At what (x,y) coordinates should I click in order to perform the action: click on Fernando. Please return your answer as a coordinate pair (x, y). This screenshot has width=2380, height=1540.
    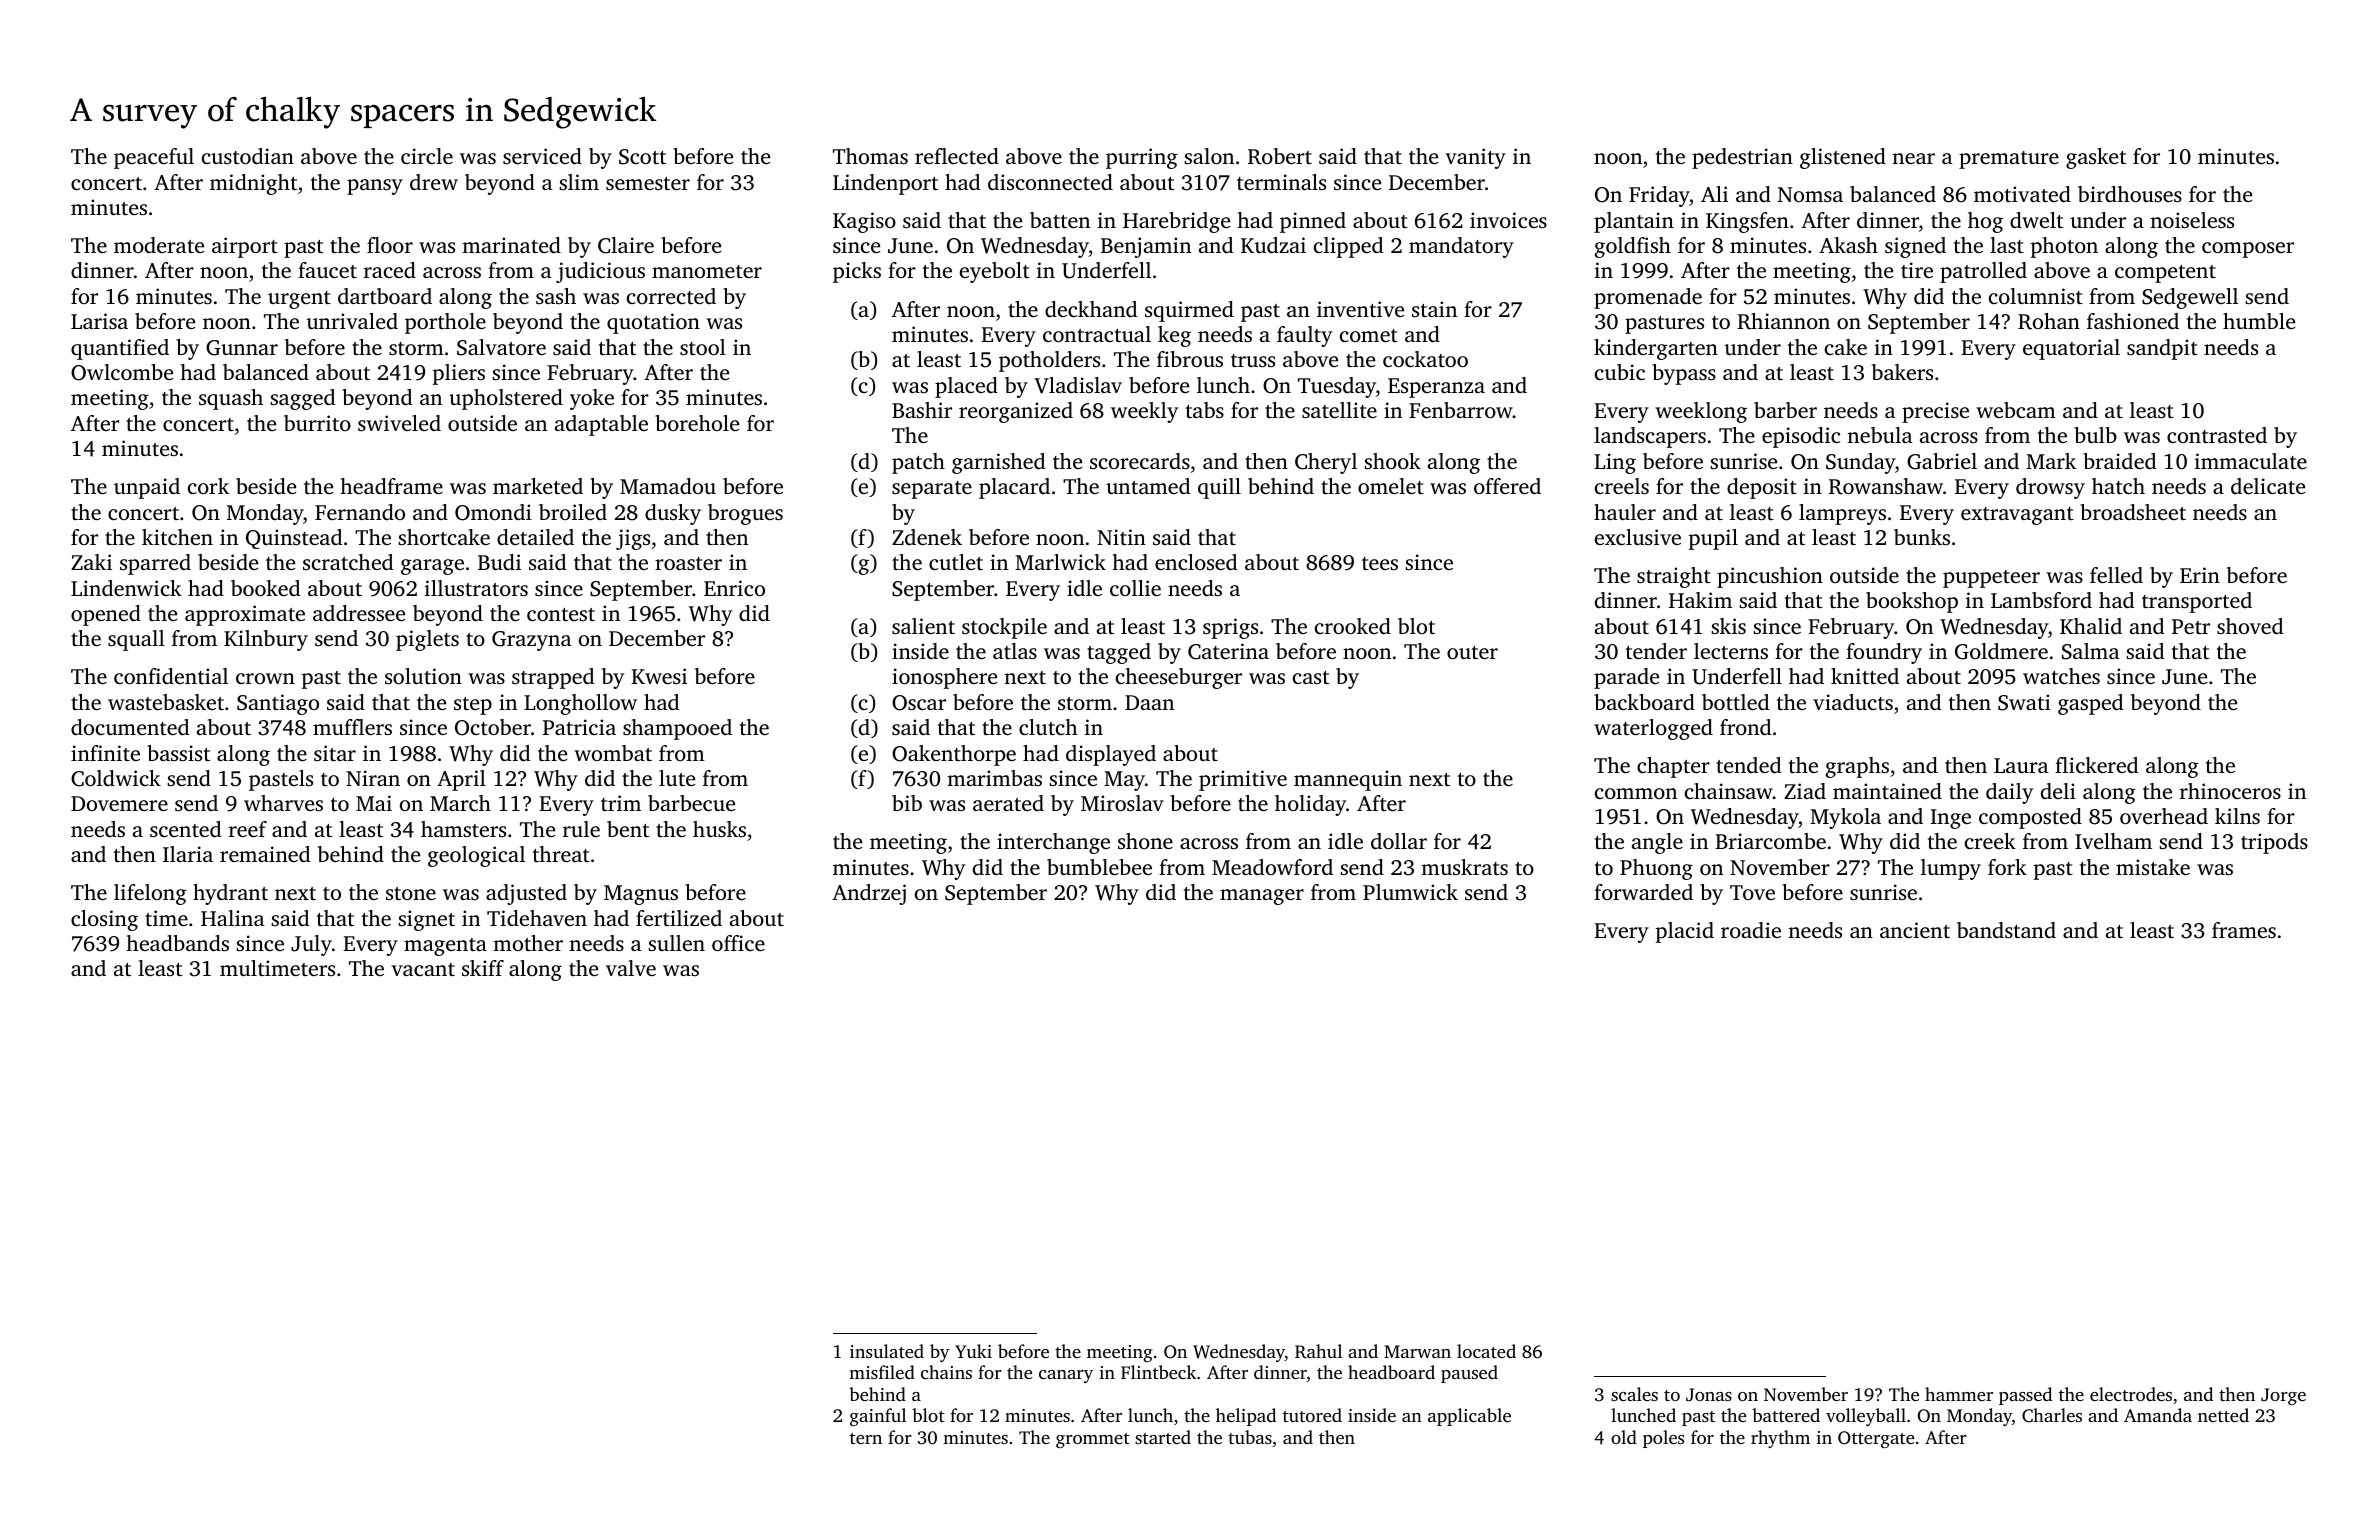
    Looking at the image, I should click on (360, 512).
